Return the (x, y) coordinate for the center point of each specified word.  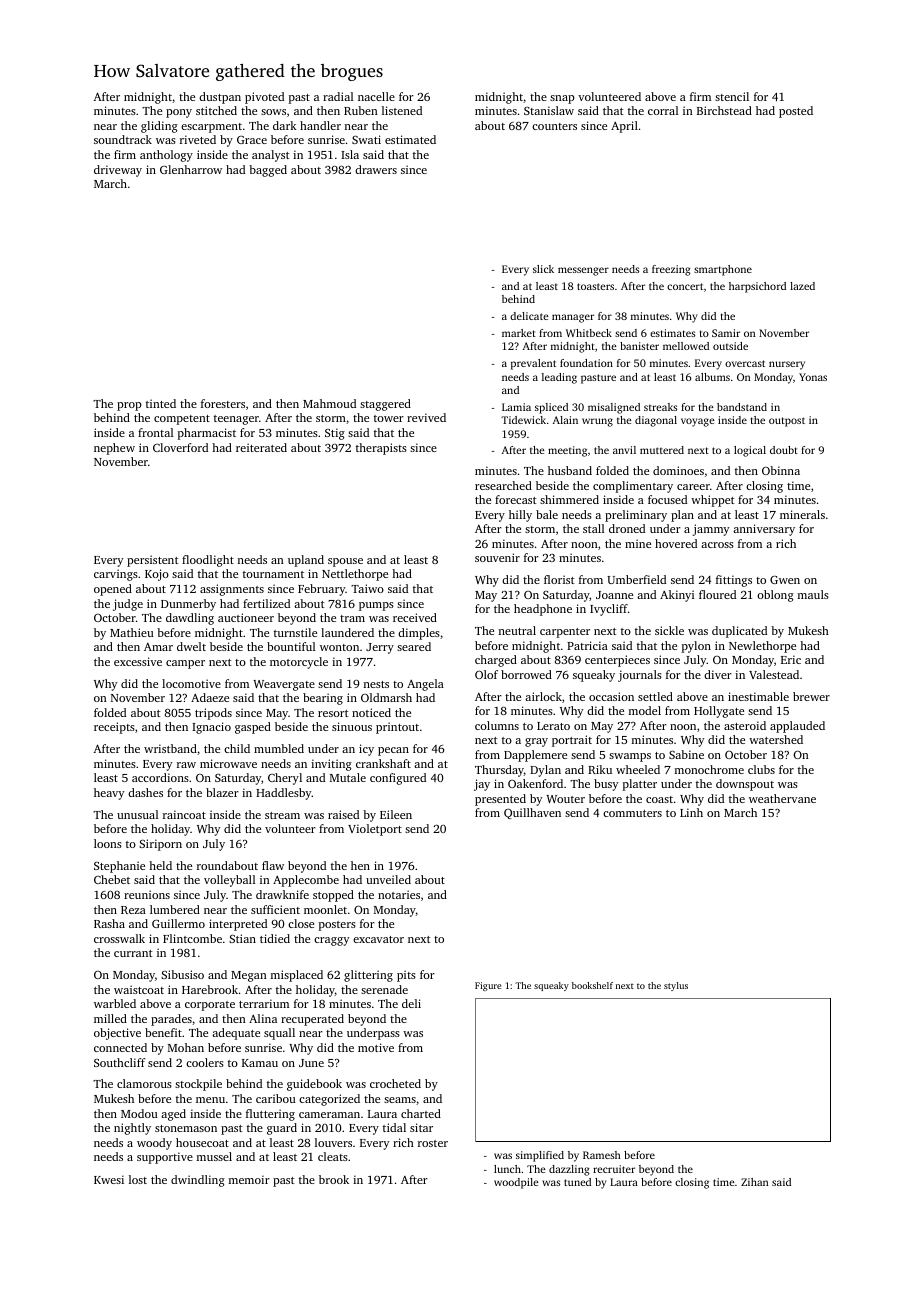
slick (543, 269)
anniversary (764, 530)
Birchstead (724, 110)
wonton (339, 647)
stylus (676, 986)
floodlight (208, 561)
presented (500, 800)
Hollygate (719, 712)
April (624, 127)
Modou (139, 1113)
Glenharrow (191, 169)
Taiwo (367, 588)
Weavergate (284, 685)
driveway (118, 171)
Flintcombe (192, 938)
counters (554, 126)
